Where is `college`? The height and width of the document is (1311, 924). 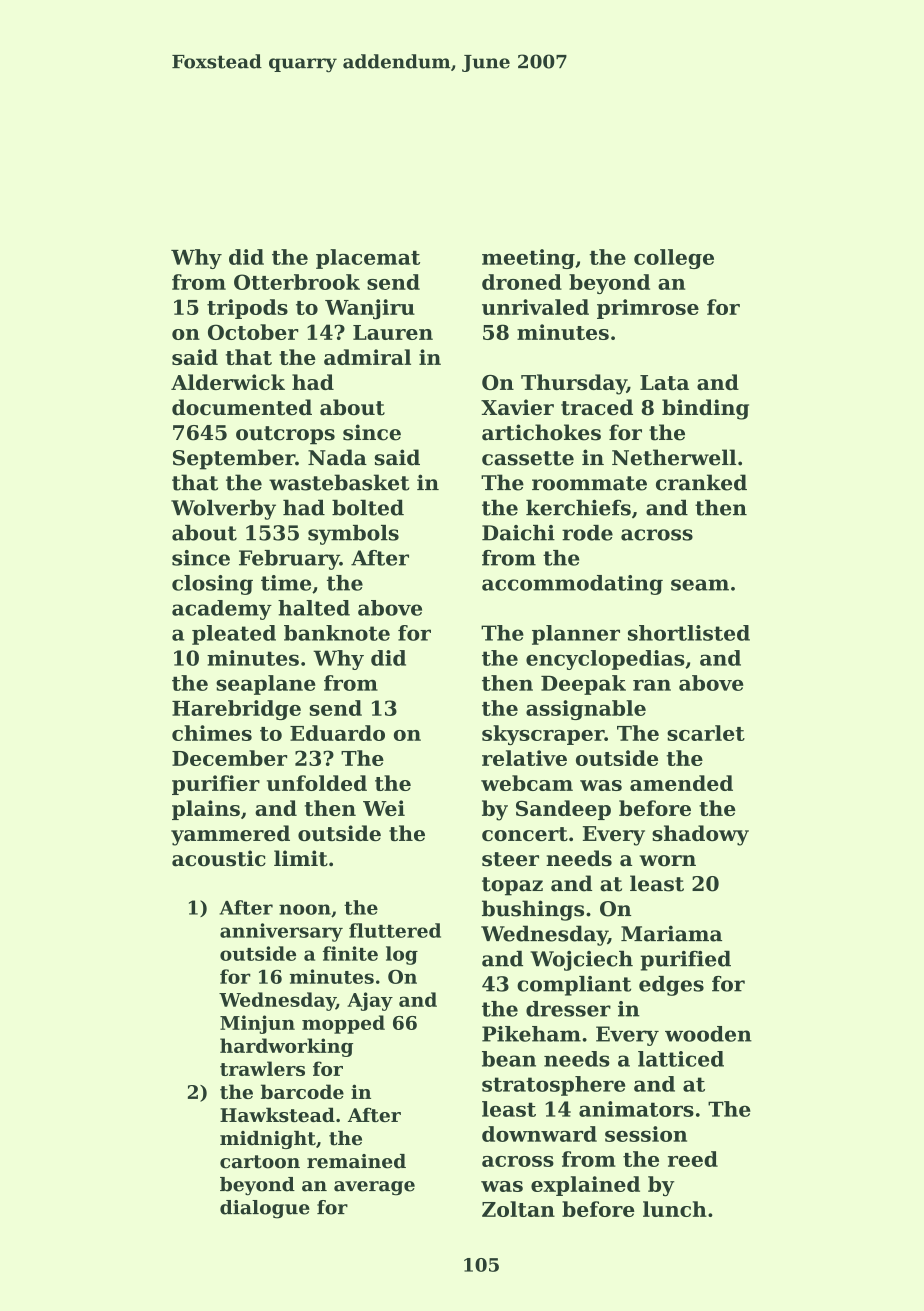 college is located at coordinates (674, 259).
